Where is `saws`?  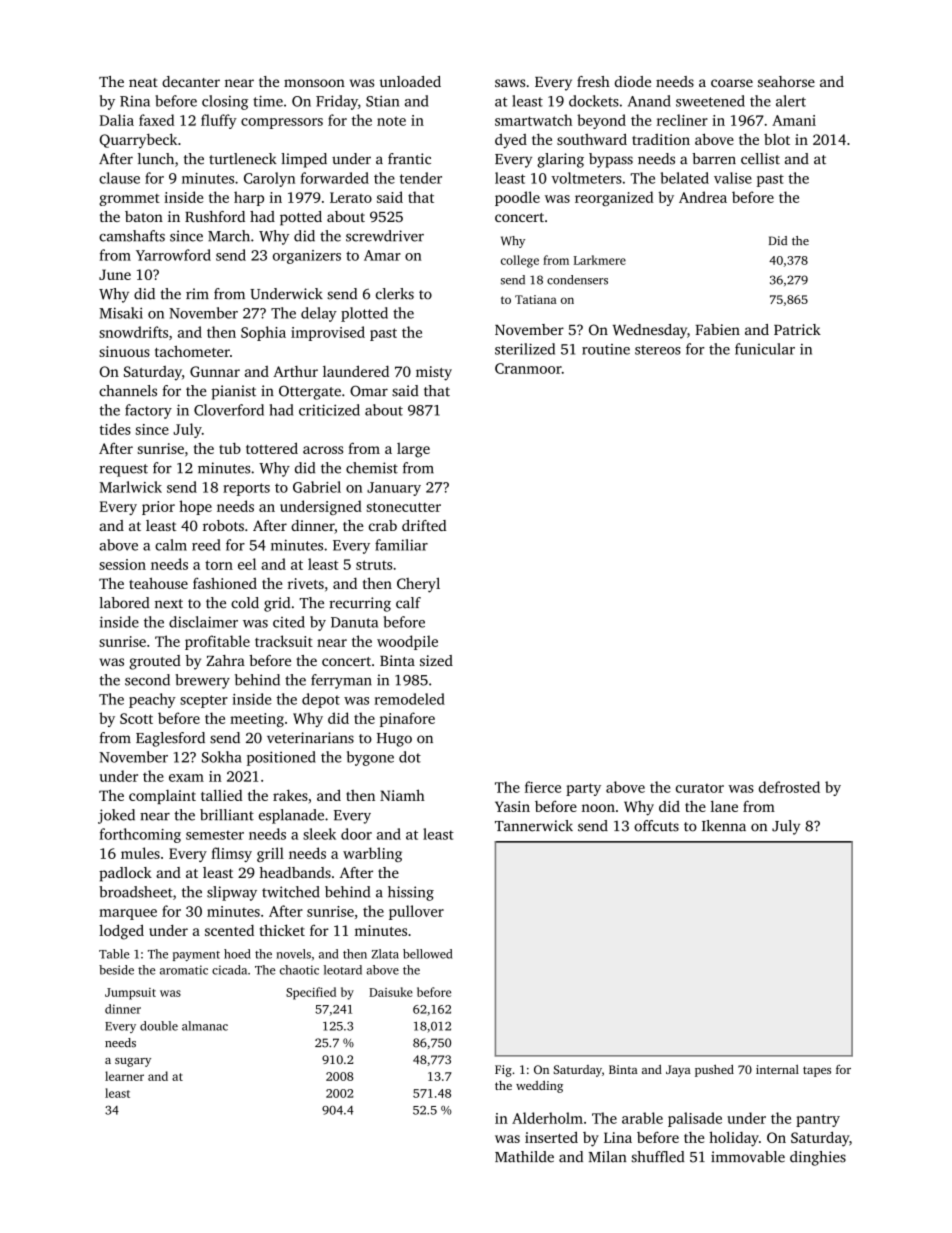 saws is located at coordinates (510, 83).
